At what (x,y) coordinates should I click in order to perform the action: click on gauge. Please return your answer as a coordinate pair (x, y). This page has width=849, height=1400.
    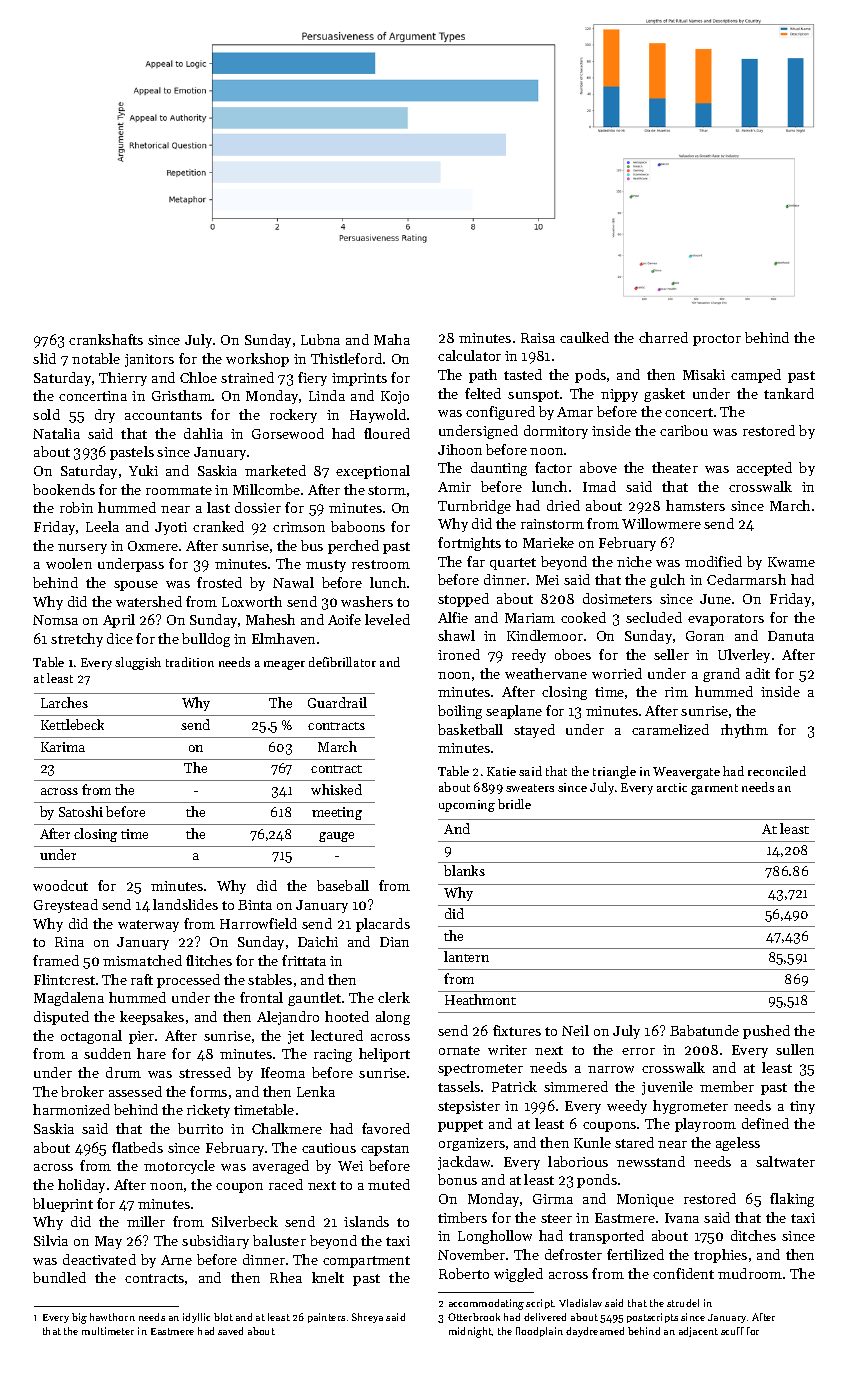
    Looking at the image, I should click on (336, 837).
